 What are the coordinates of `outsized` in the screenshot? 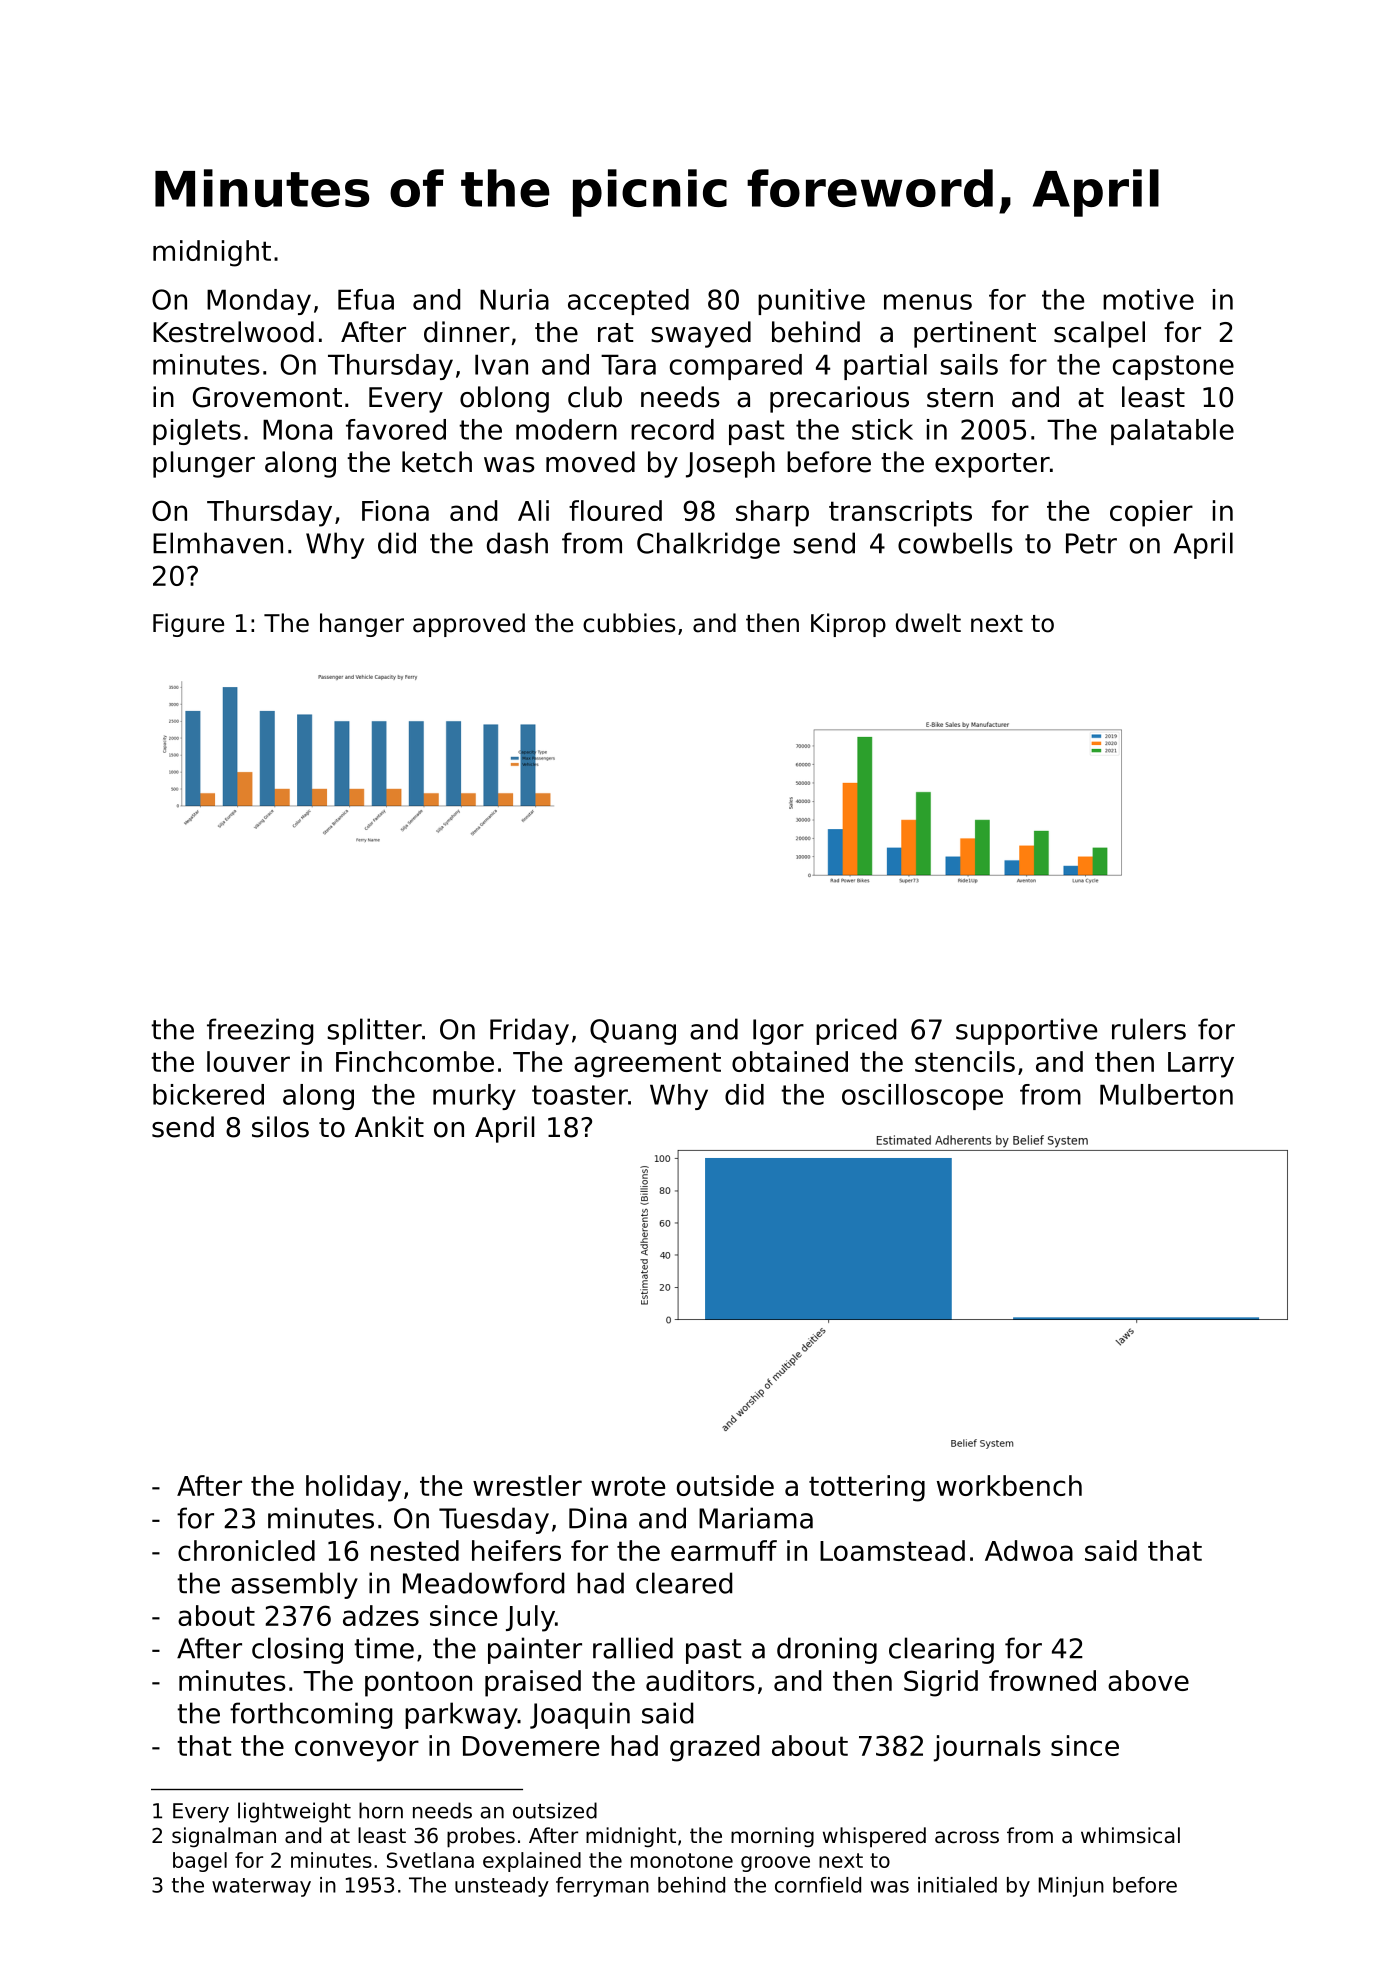 It's located at (555, 1810).
